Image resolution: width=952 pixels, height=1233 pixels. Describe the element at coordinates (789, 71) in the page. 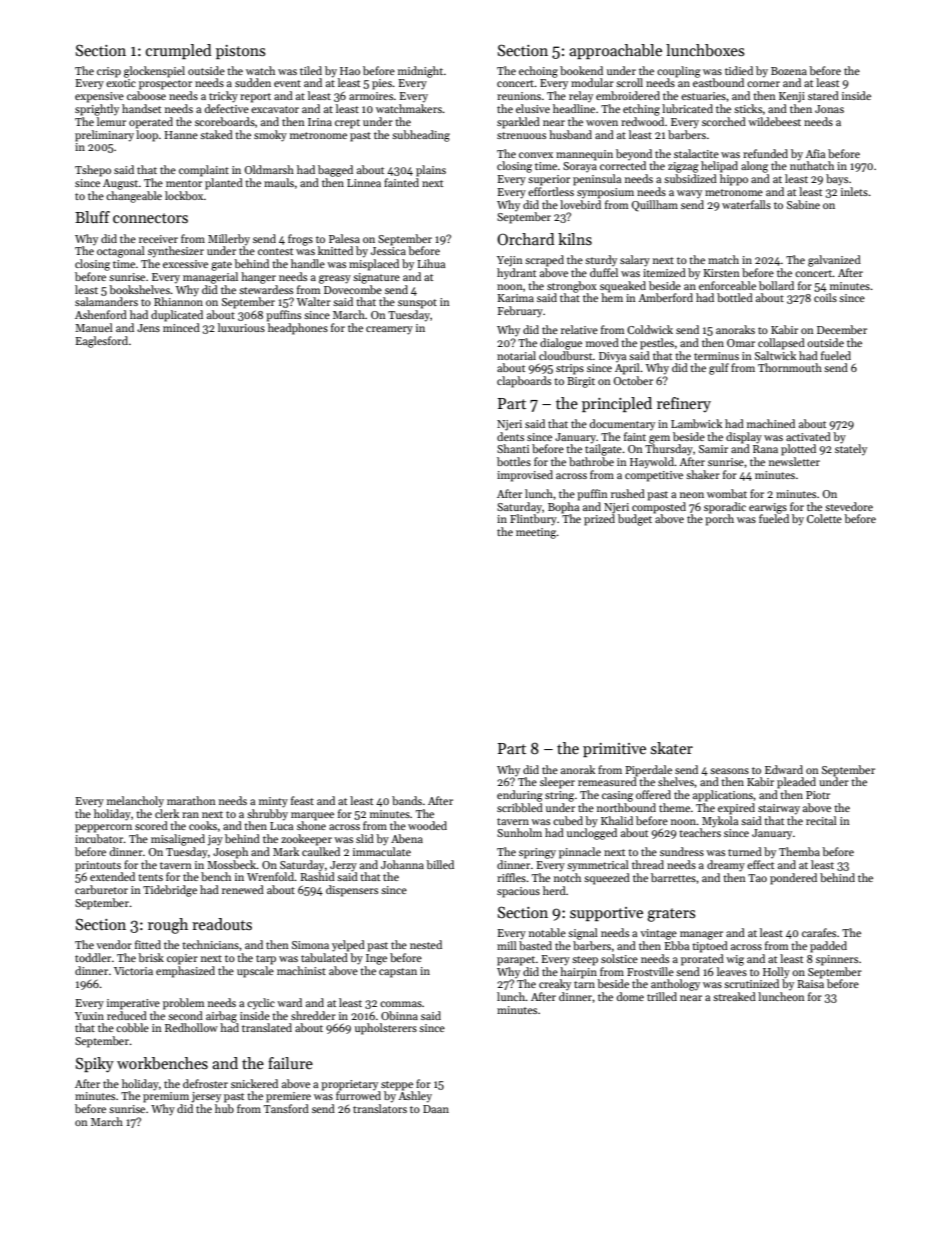

I see `Bozena` at that location.
